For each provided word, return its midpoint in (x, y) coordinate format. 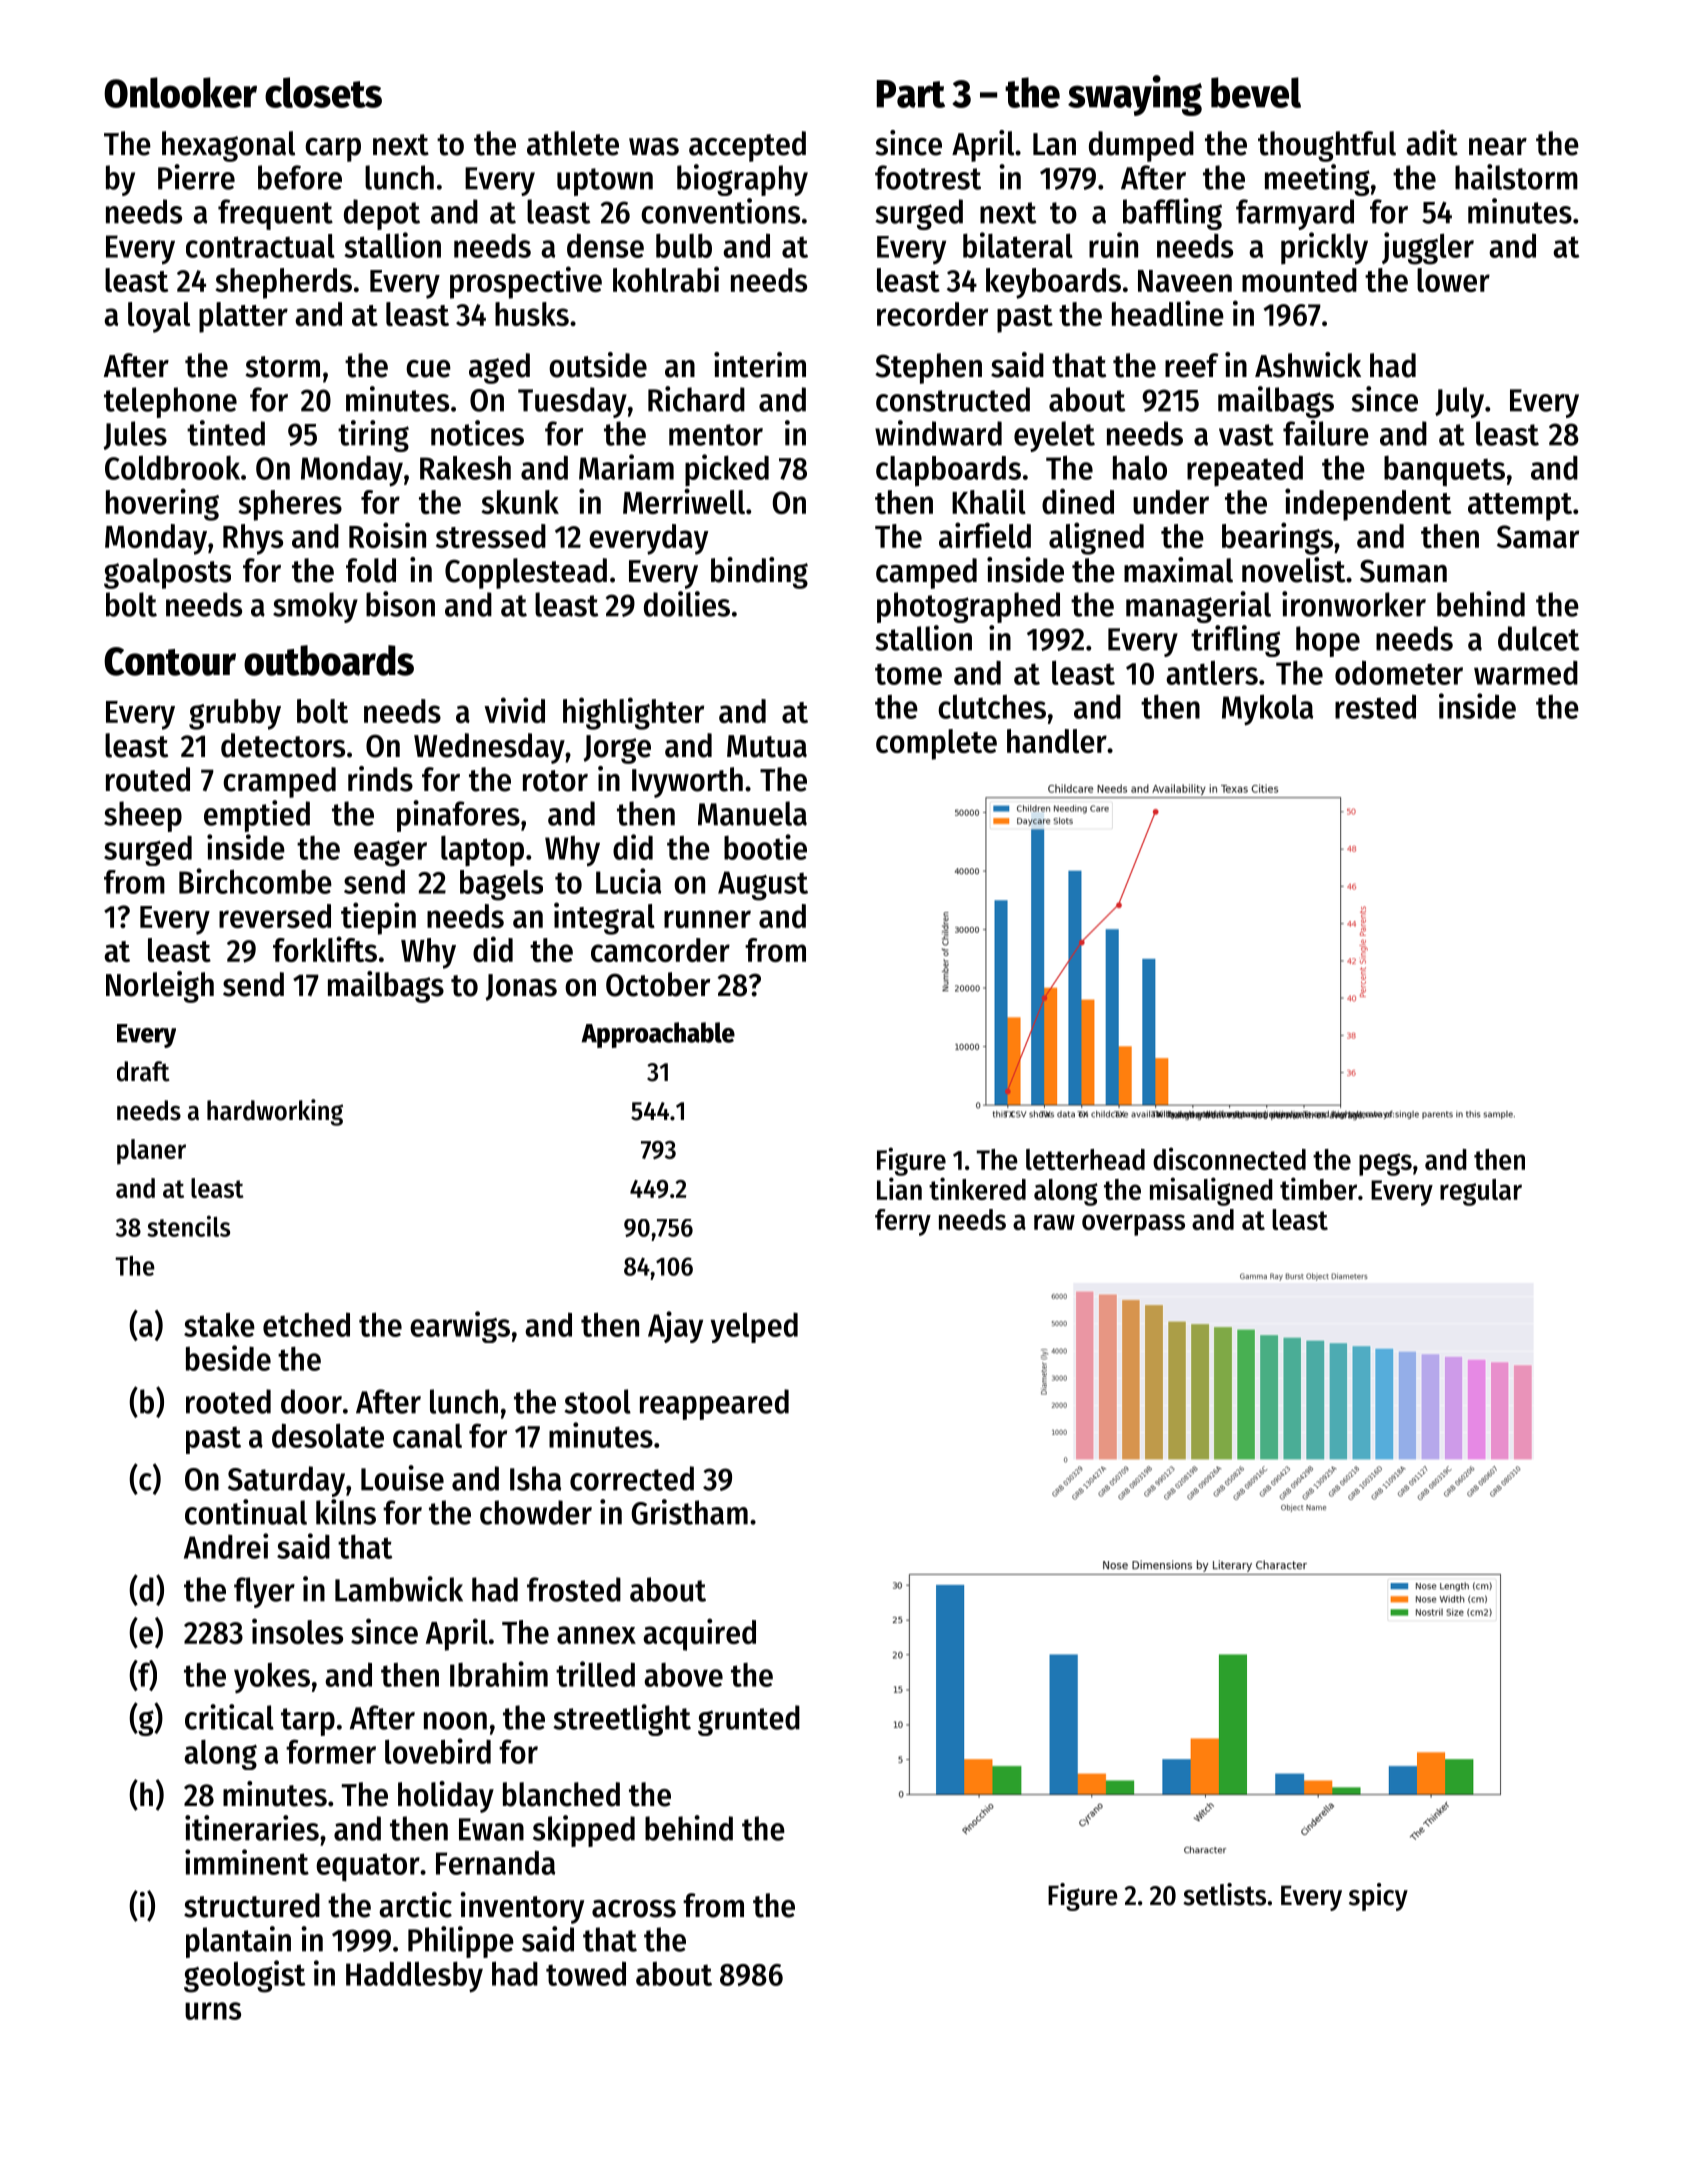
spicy (1378, 1897)
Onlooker (180, 92)
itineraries (252, 1828)
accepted (747, 146)
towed (586, 1973)
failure (1326, 433)
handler (1057, 741)
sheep (143, 816)
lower (1453, 280)
